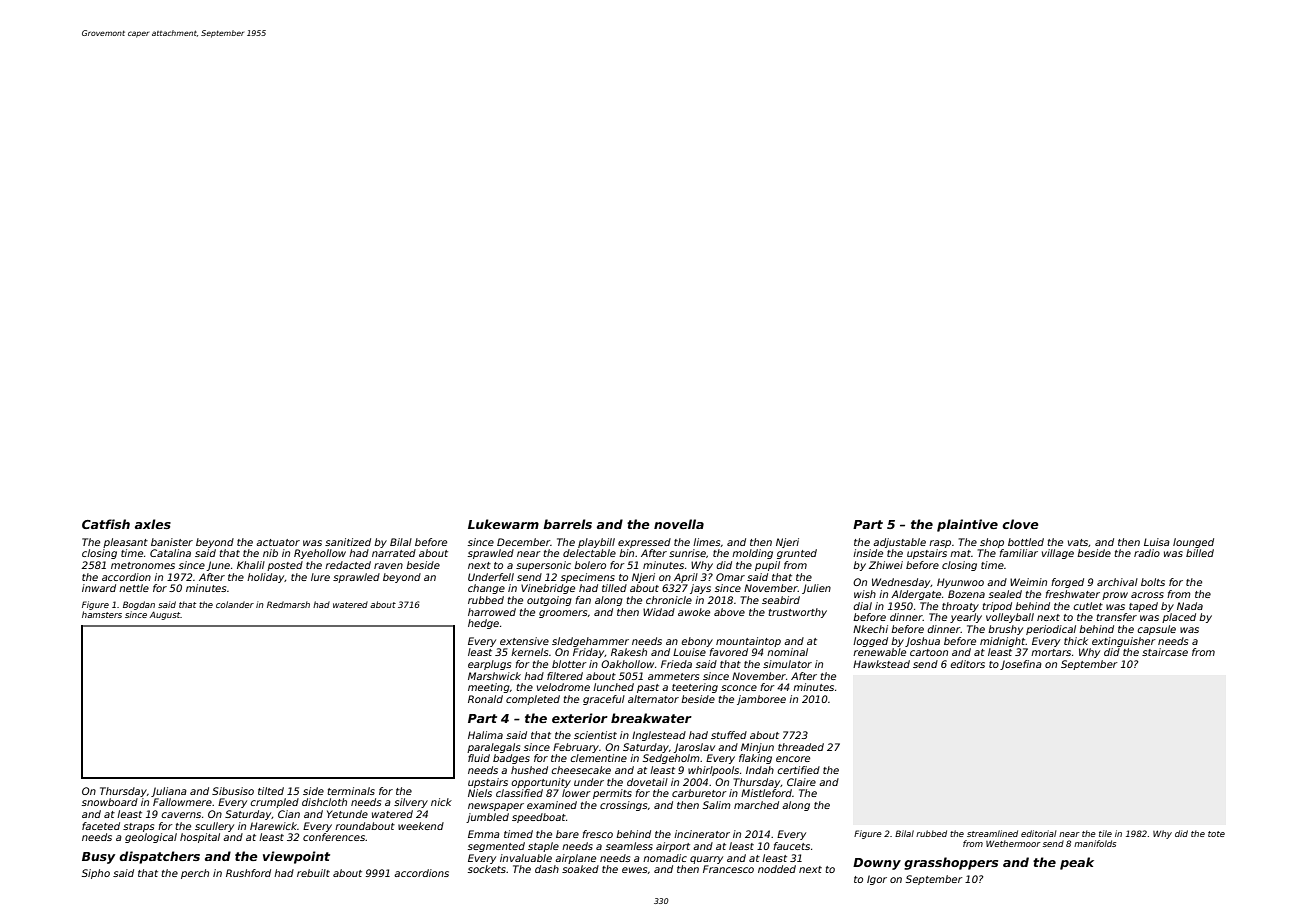 Image resolution: width=1308 pixels, height=924 pixels. What do you see at coordinates (1193, 543) in the screenshot?
I see `lounged` at bounding box center [1193, 543].
